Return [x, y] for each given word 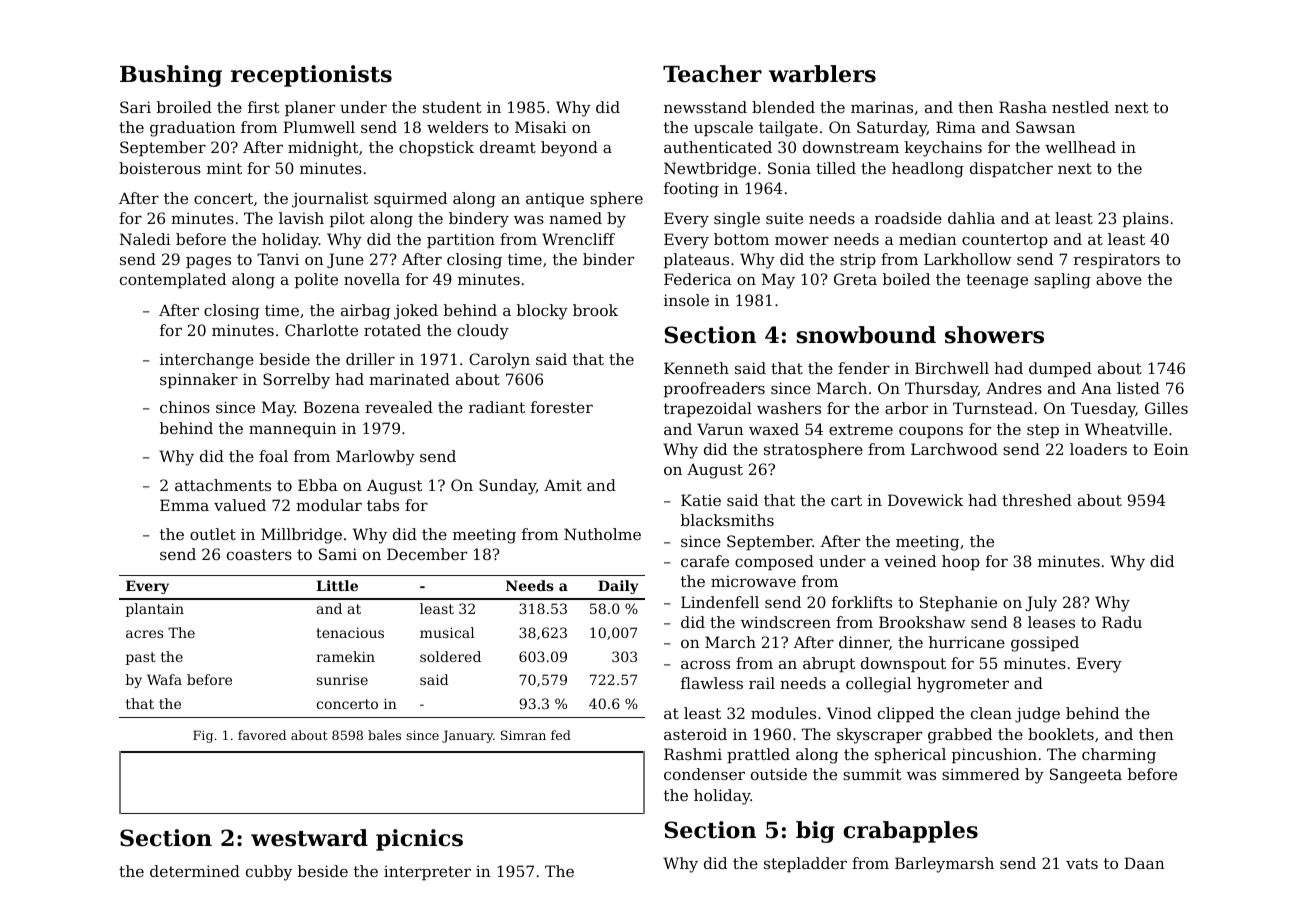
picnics [419, 840]
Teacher [712, 74]
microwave [753, 581]
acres [144, 634]
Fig [203, 736]
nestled [1080, 107]
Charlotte [321, 330]
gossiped [1045, 644]
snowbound [866, 335]
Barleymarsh [944, 865]
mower [802, 240]
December [427, 554]
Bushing [171, 76]
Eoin [1171, 449]
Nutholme [602, 534]
